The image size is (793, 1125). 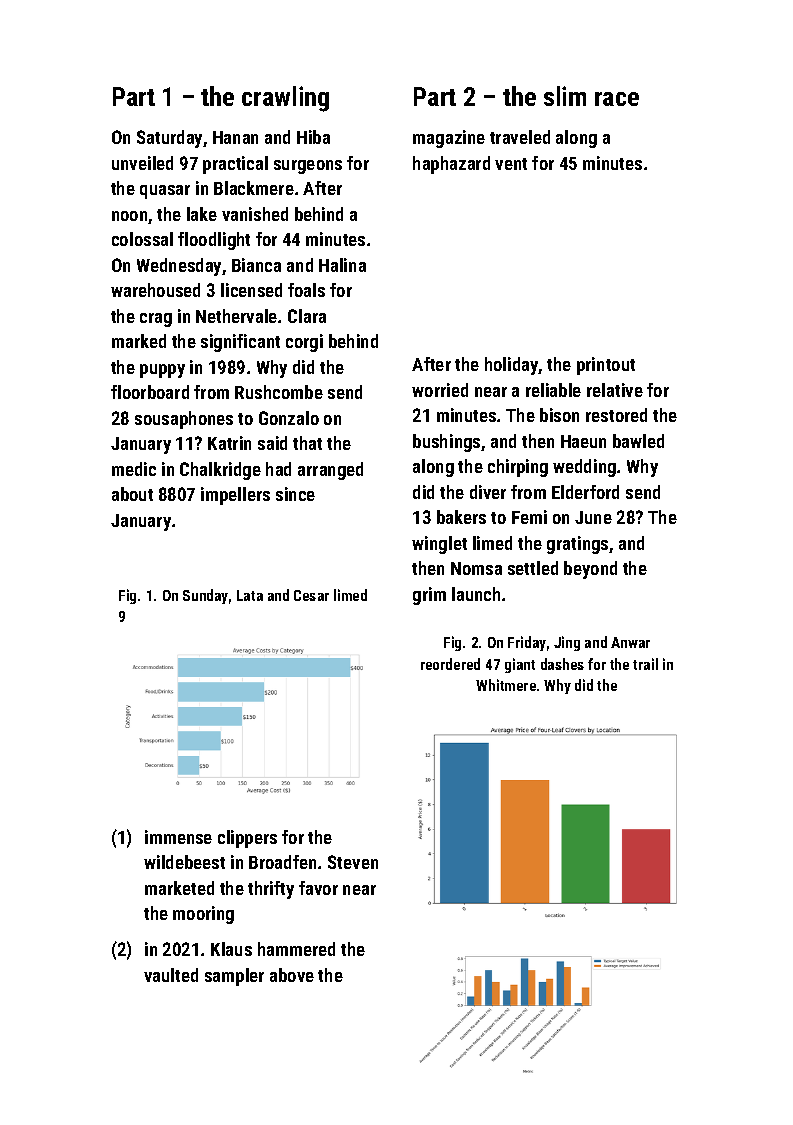 I want to click on vaulted, so click(x=171, y=975).
